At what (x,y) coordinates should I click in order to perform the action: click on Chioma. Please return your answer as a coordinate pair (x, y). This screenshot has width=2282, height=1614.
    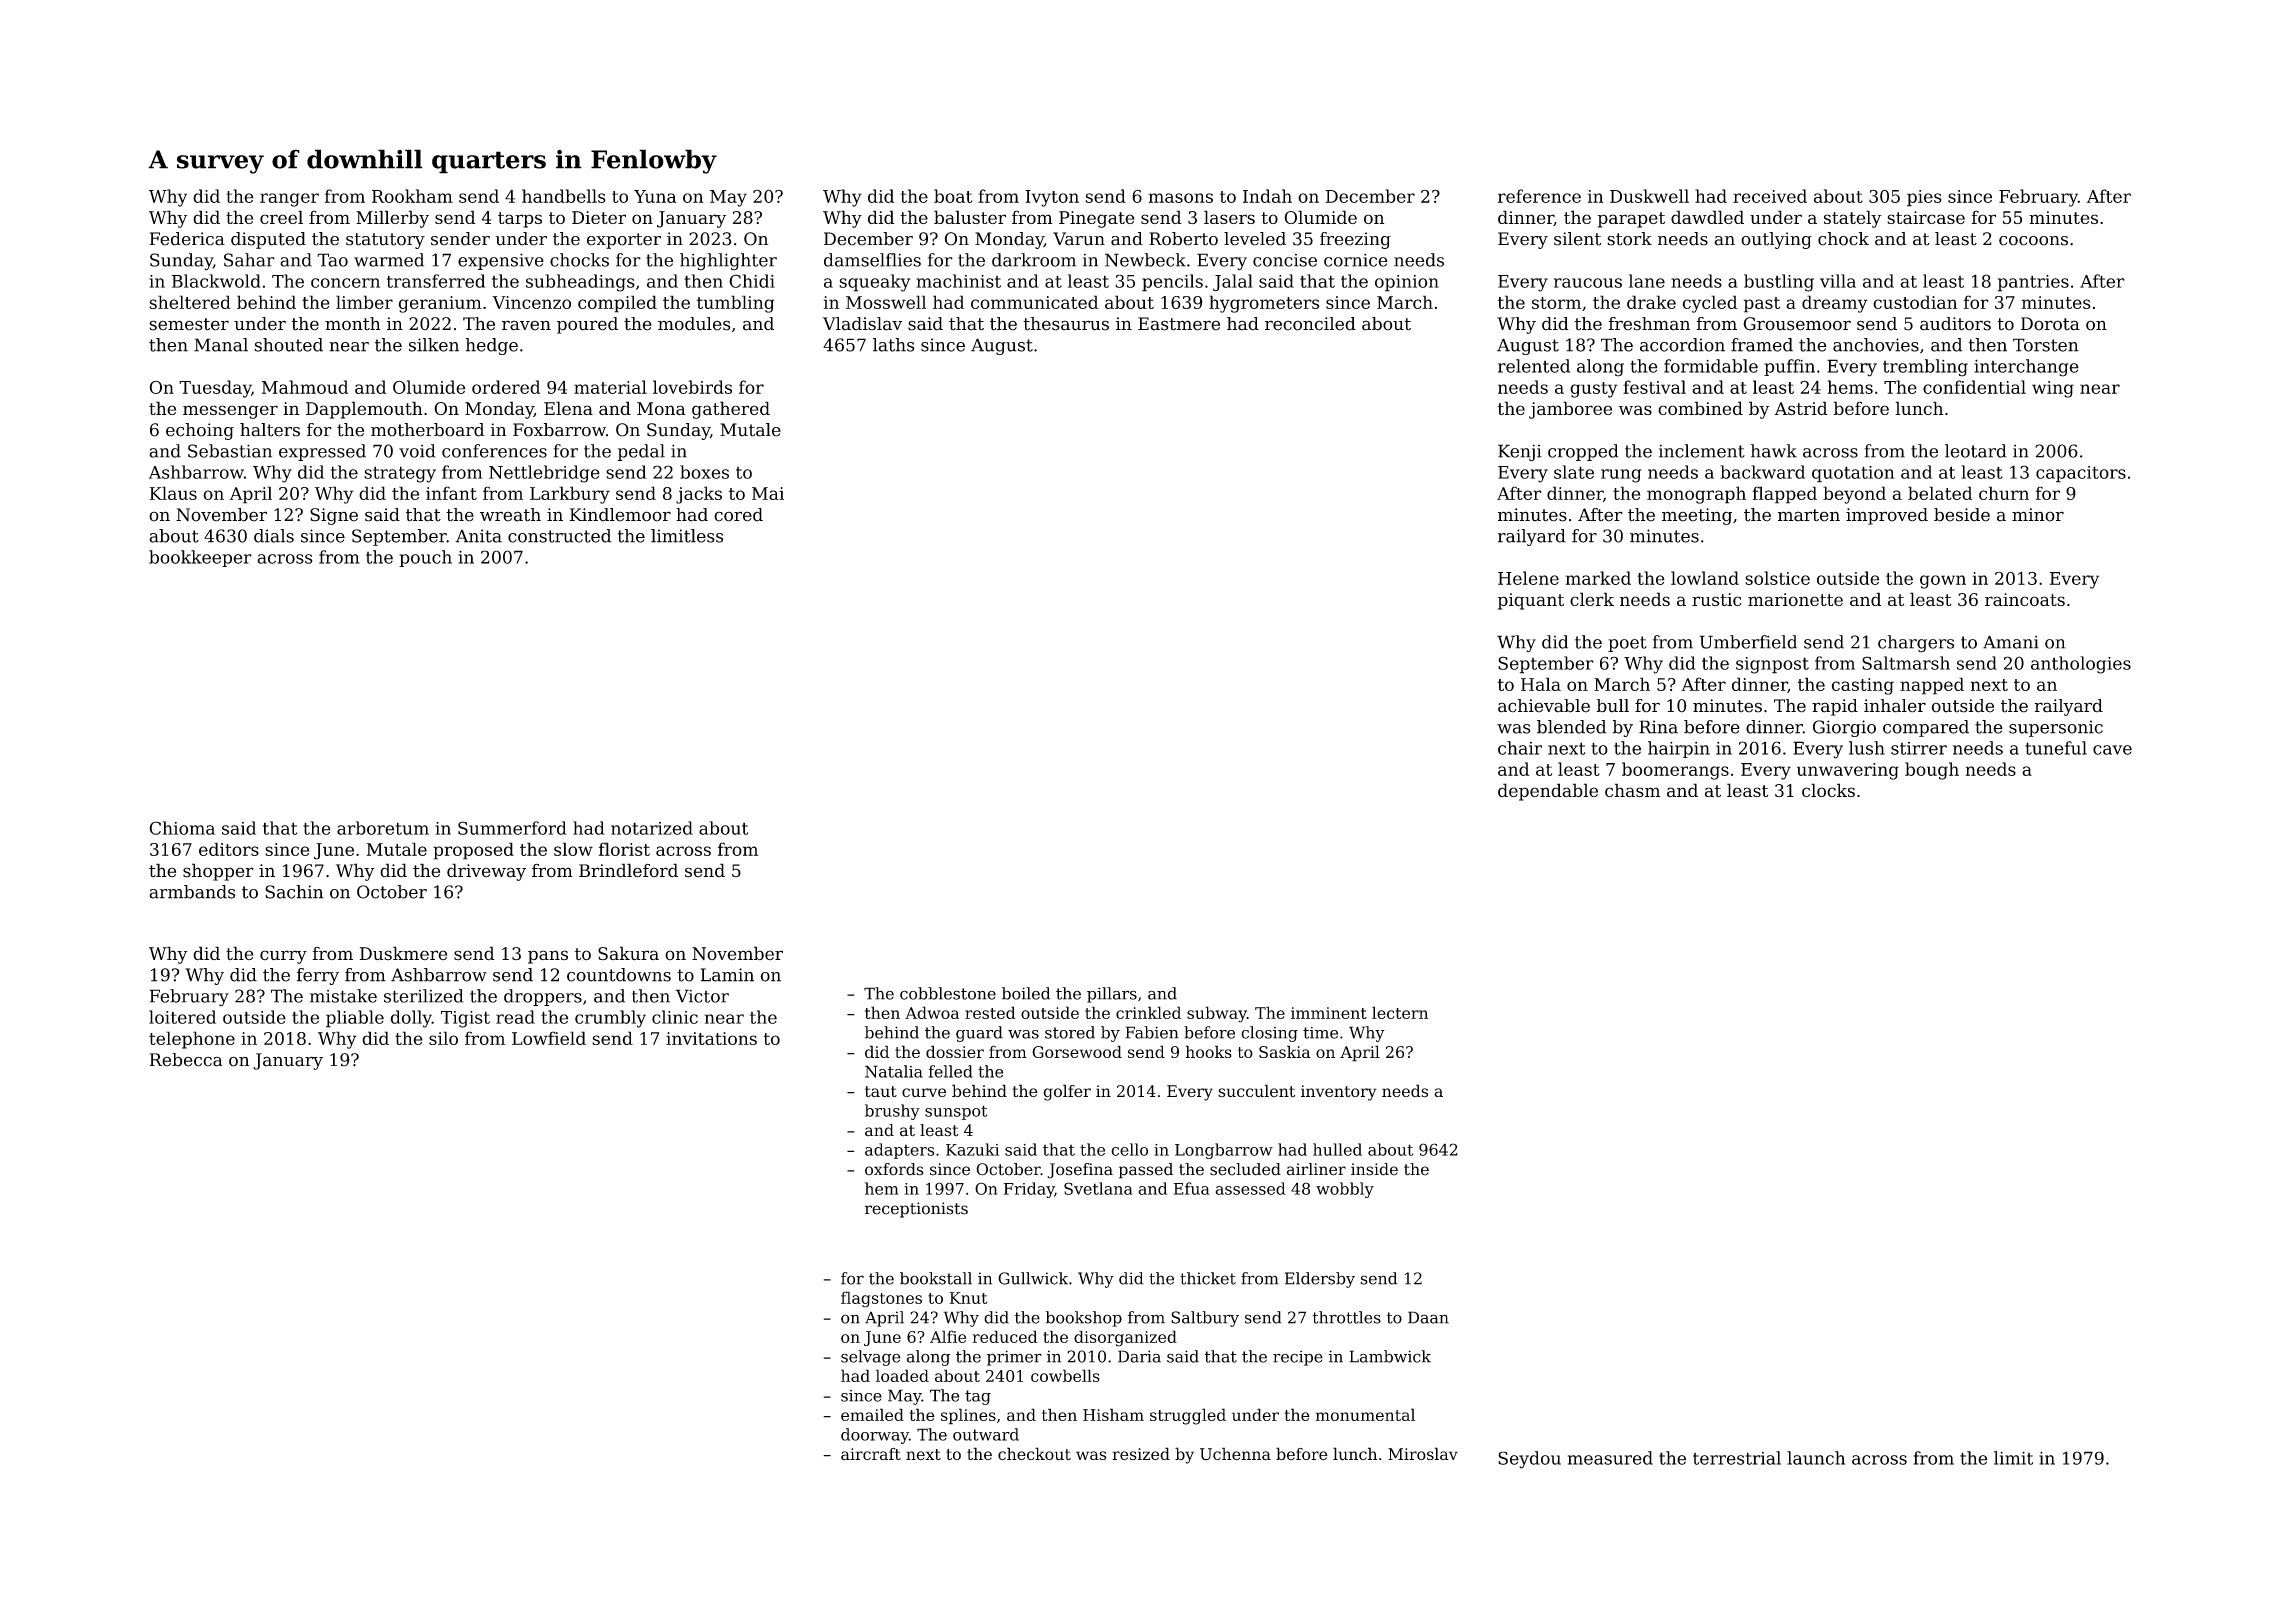
    Looking at the image, I should click on (182, 828).
